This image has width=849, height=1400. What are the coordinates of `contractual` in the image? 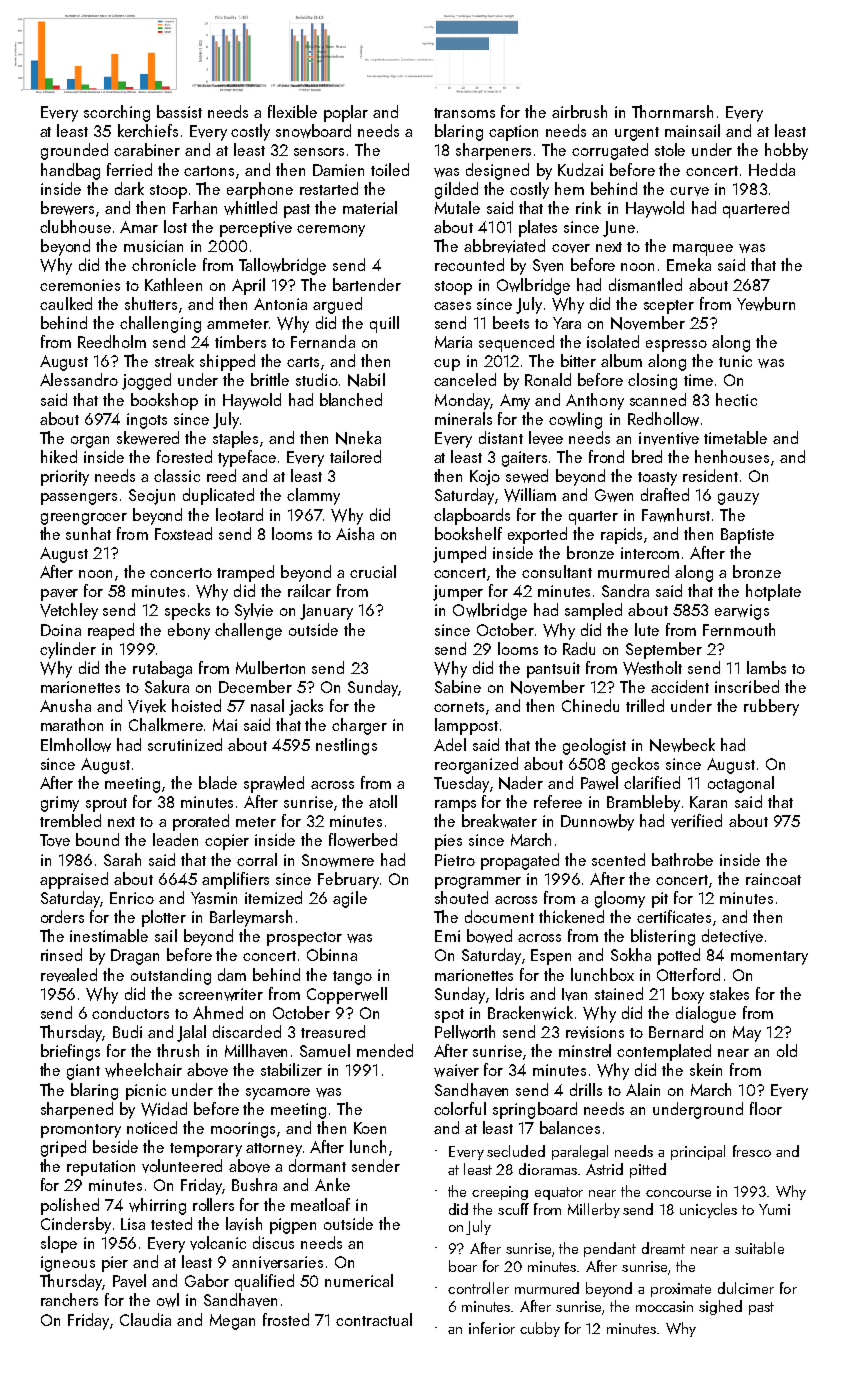 It's located at (374, 1319).
